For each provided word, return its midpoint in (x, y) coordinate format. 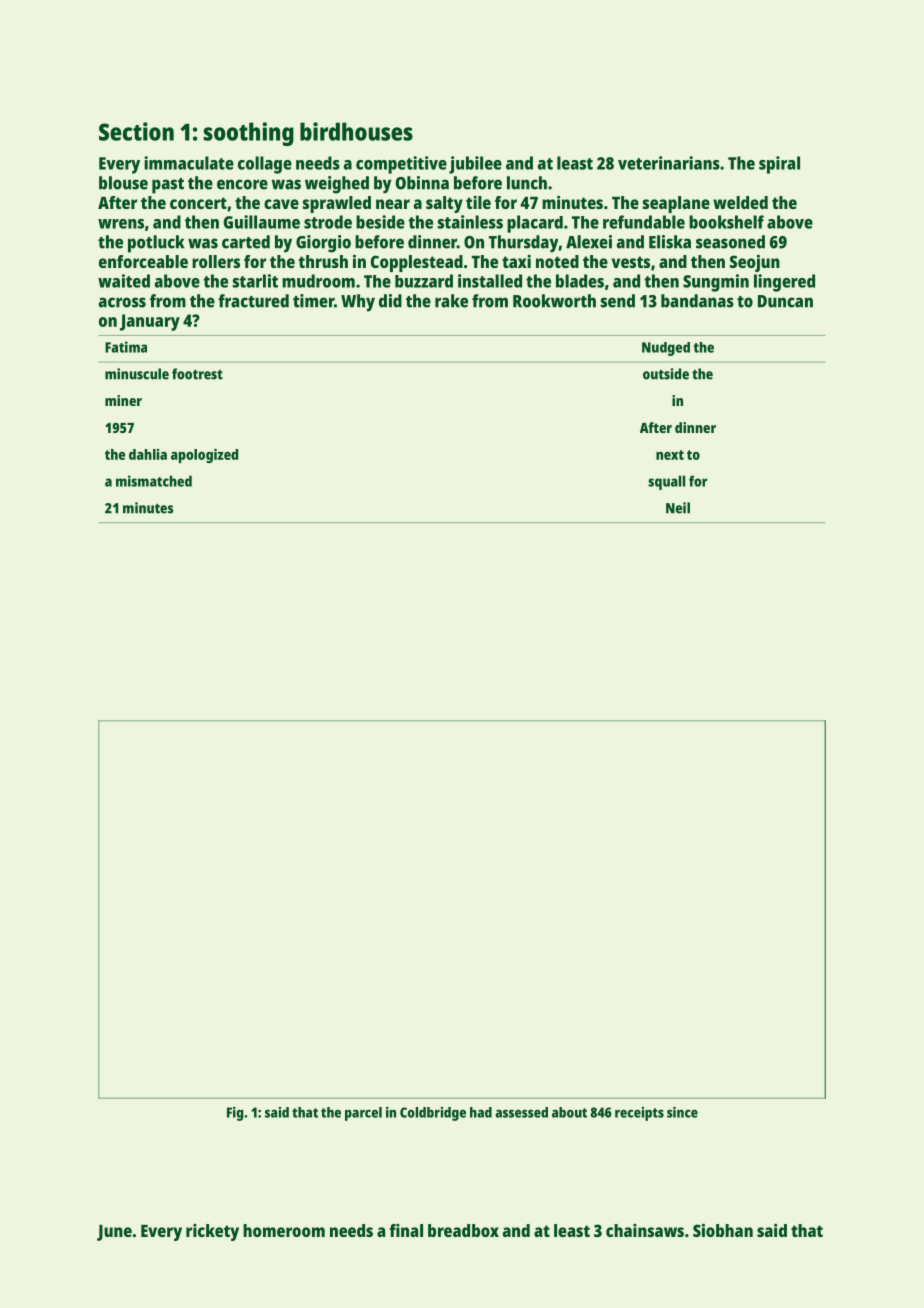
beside (380, 222)
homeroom (284, 1230)
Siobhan (723, 1230)
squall (666, 482)
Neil (678, 508)
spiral (779, 165)
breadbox (463, 1230)
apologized (204, 456)
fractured (253, 301)
